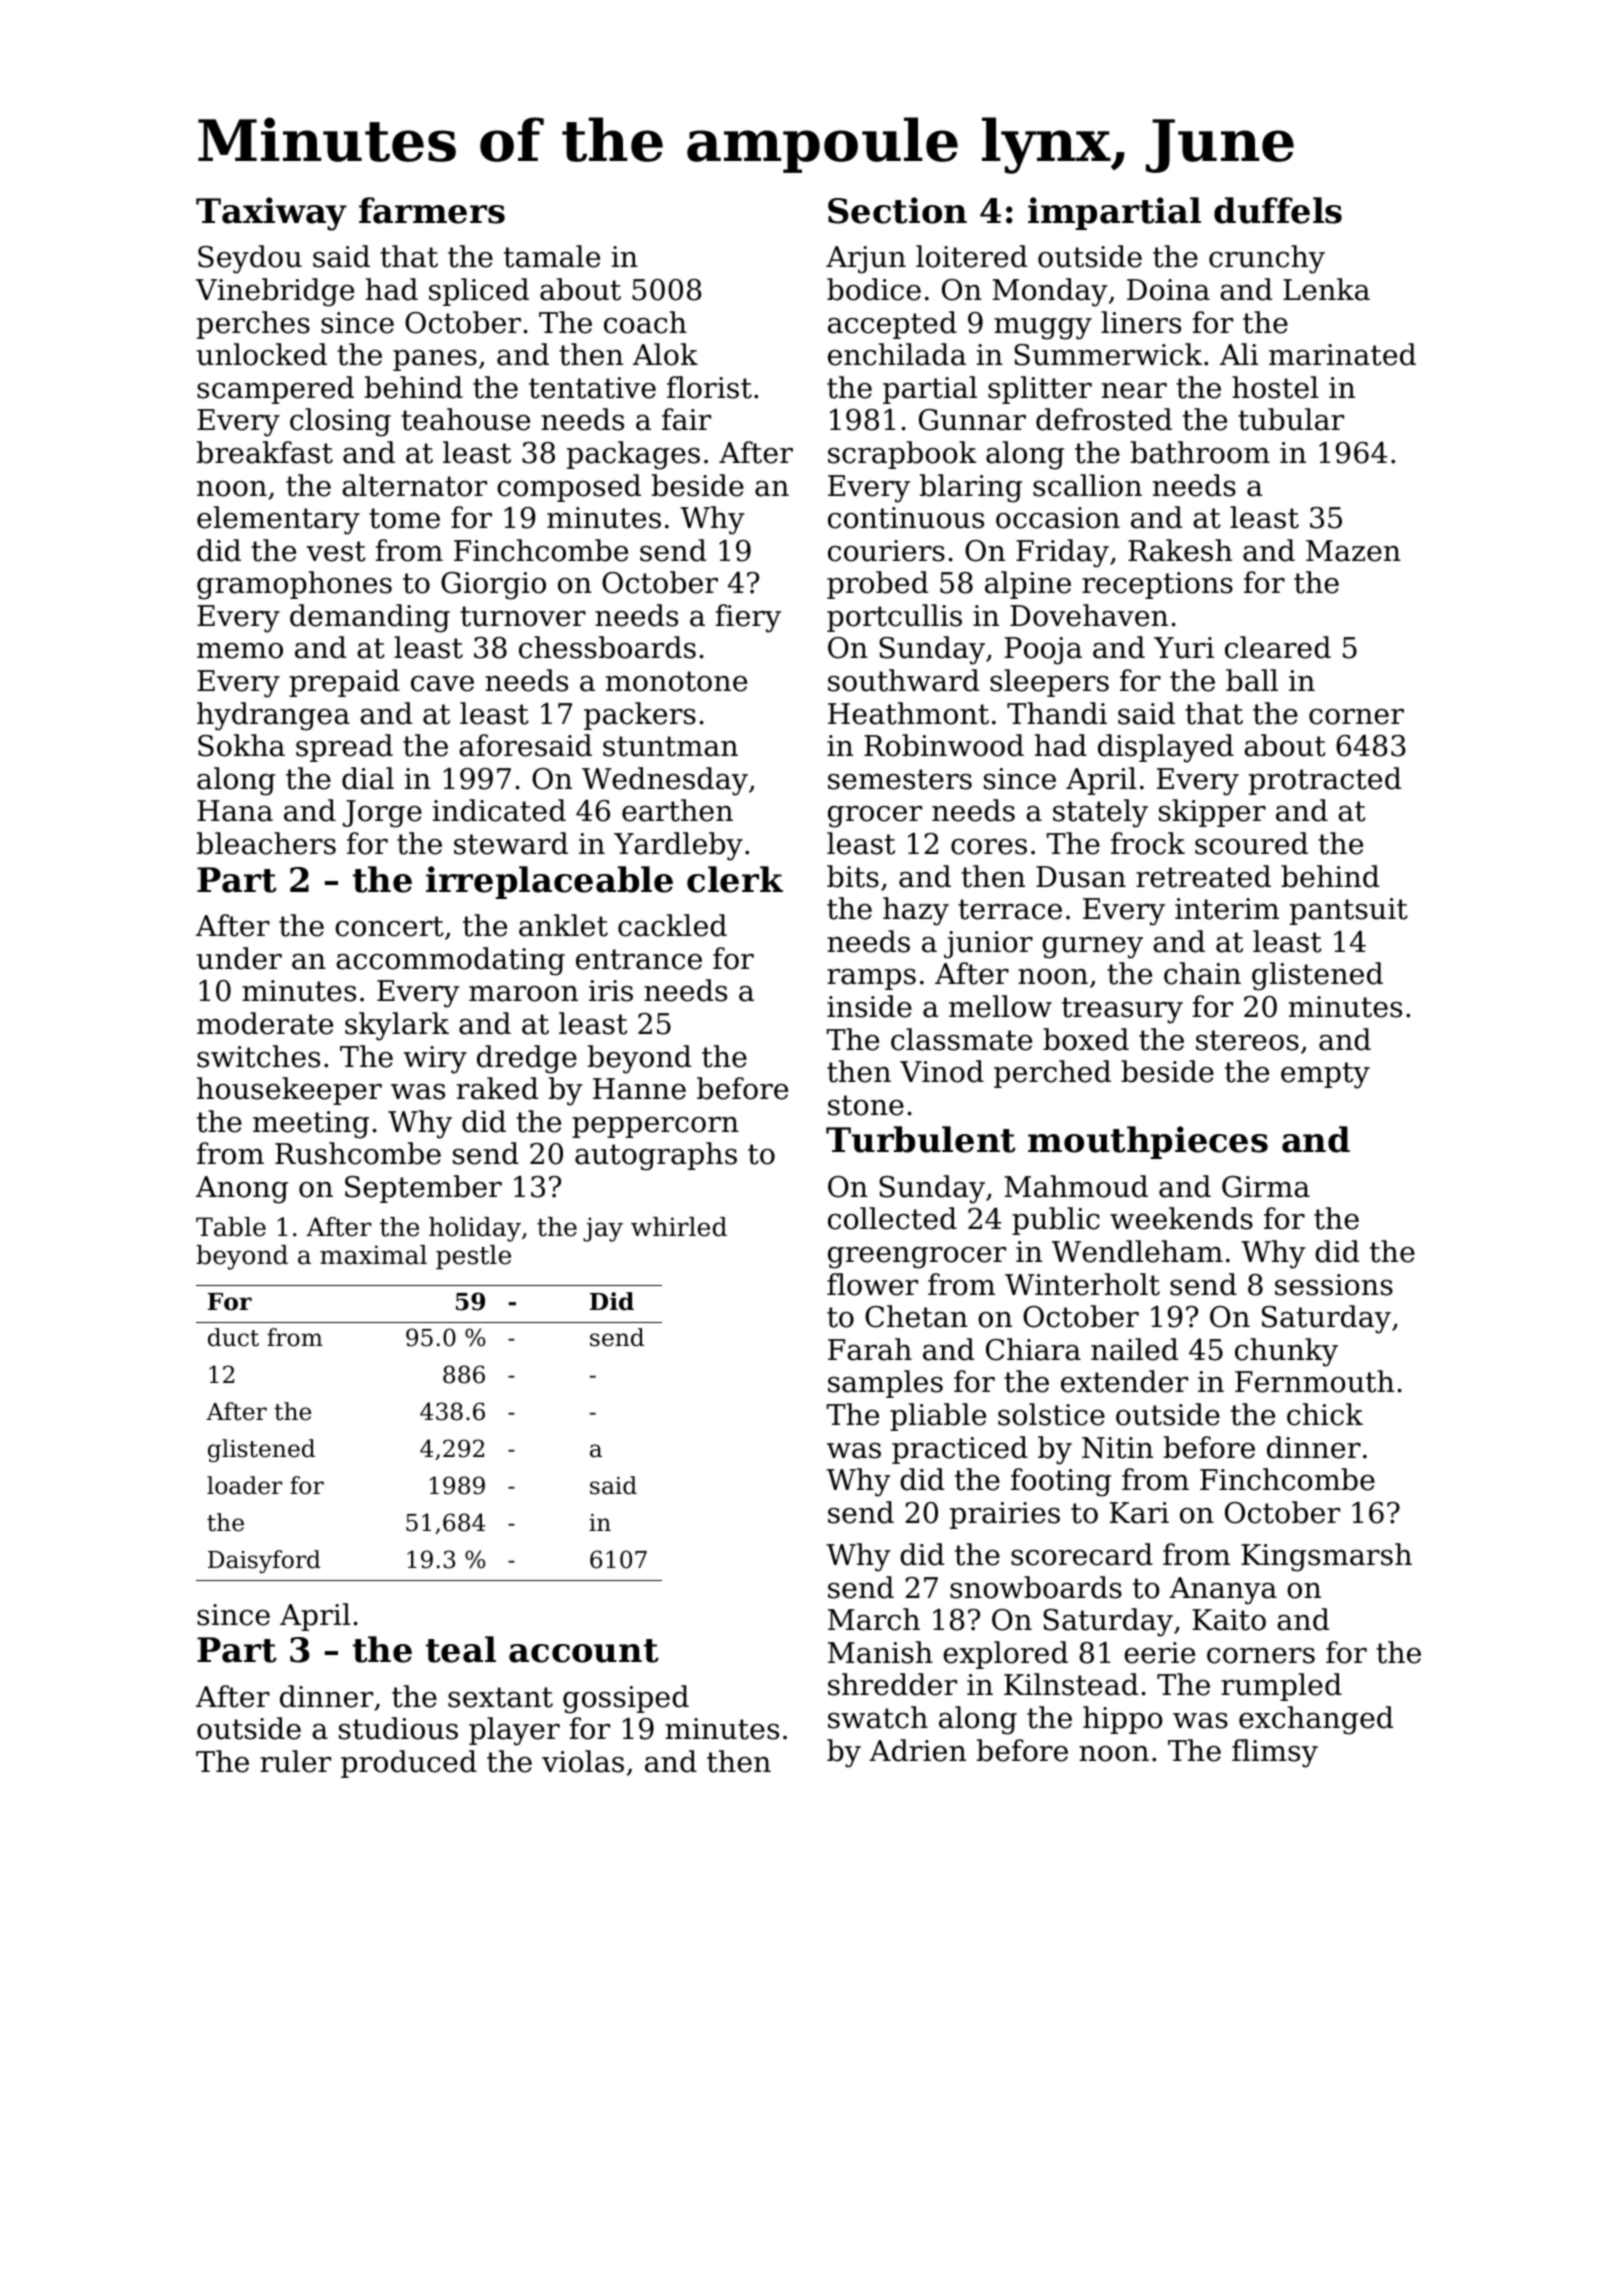 This screenshot has width=1620, height=2292. Describe the element at coordinates (1278, 210) in the screenshot. I see `duffels` at that location.
